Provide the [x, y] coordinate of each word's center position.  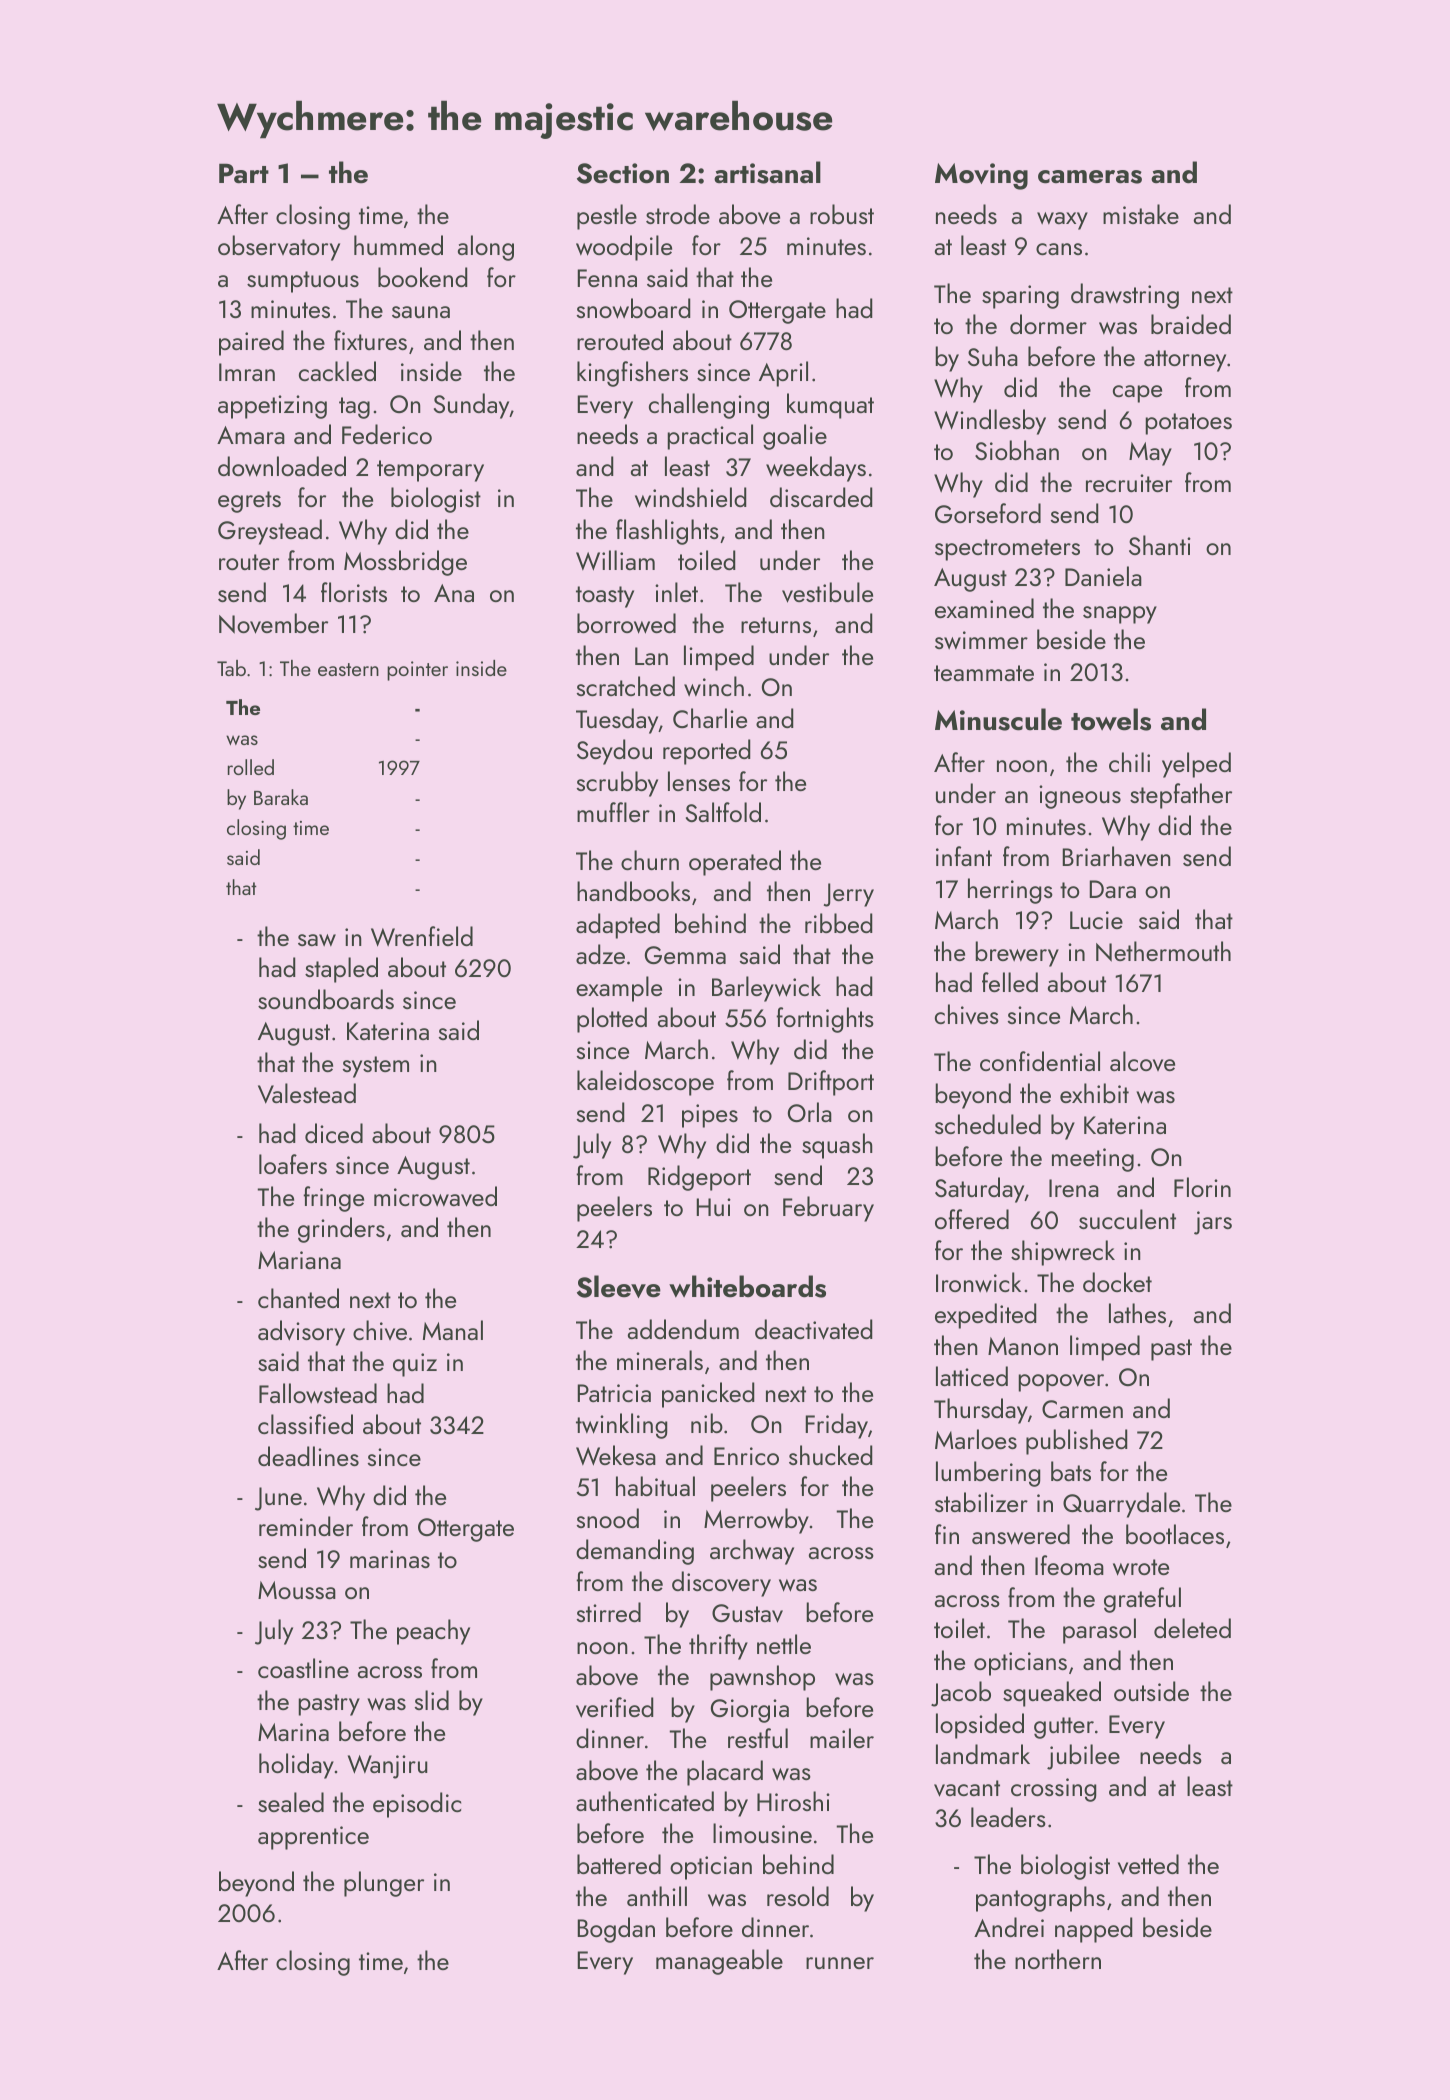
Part [244, 173]
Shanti [1160, 545]
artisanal [767, 172]
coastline [303, 1668]
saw [317, 940]
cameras [1090, 177]
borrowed [626, 623]
